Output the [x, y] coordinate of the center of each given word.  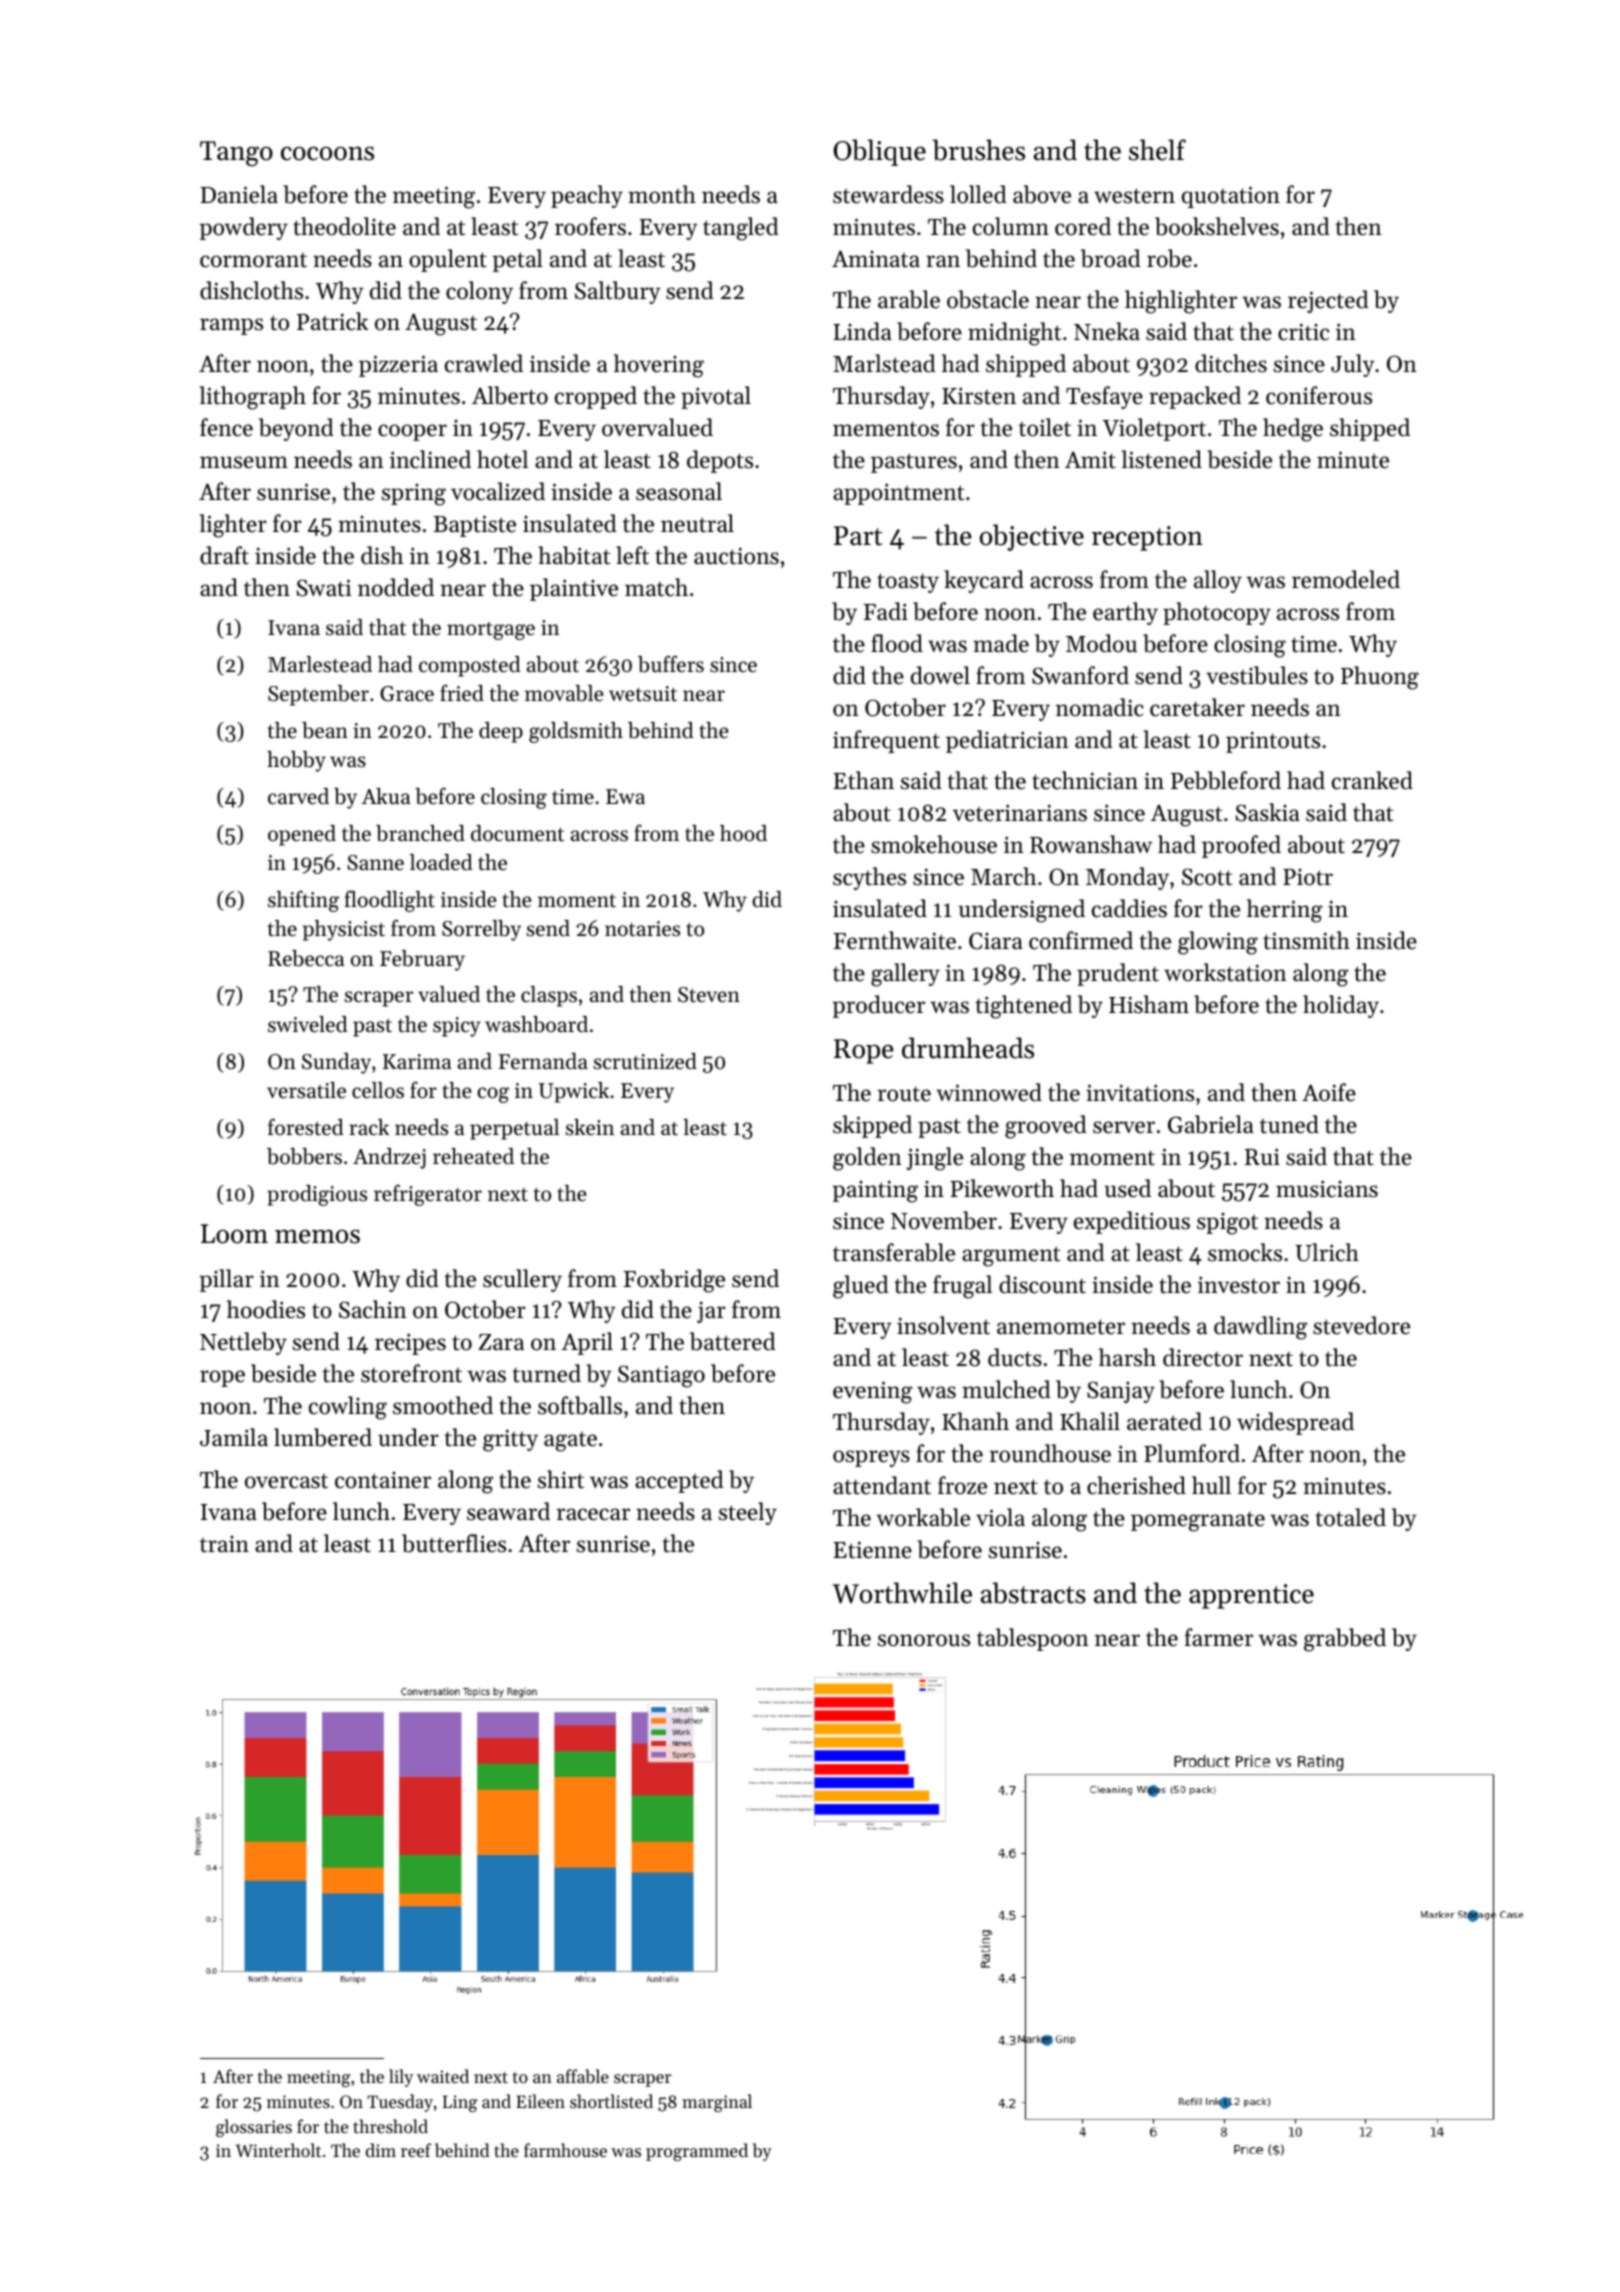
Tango [236, 154]
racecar [593, 1514]
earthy [1125, 613]
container [383, 1480]
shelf [1157, 150]
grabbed [1345, 1640]
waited [443, 2076]
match [656, 587]
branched [420, 833]
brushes [979, 150]
